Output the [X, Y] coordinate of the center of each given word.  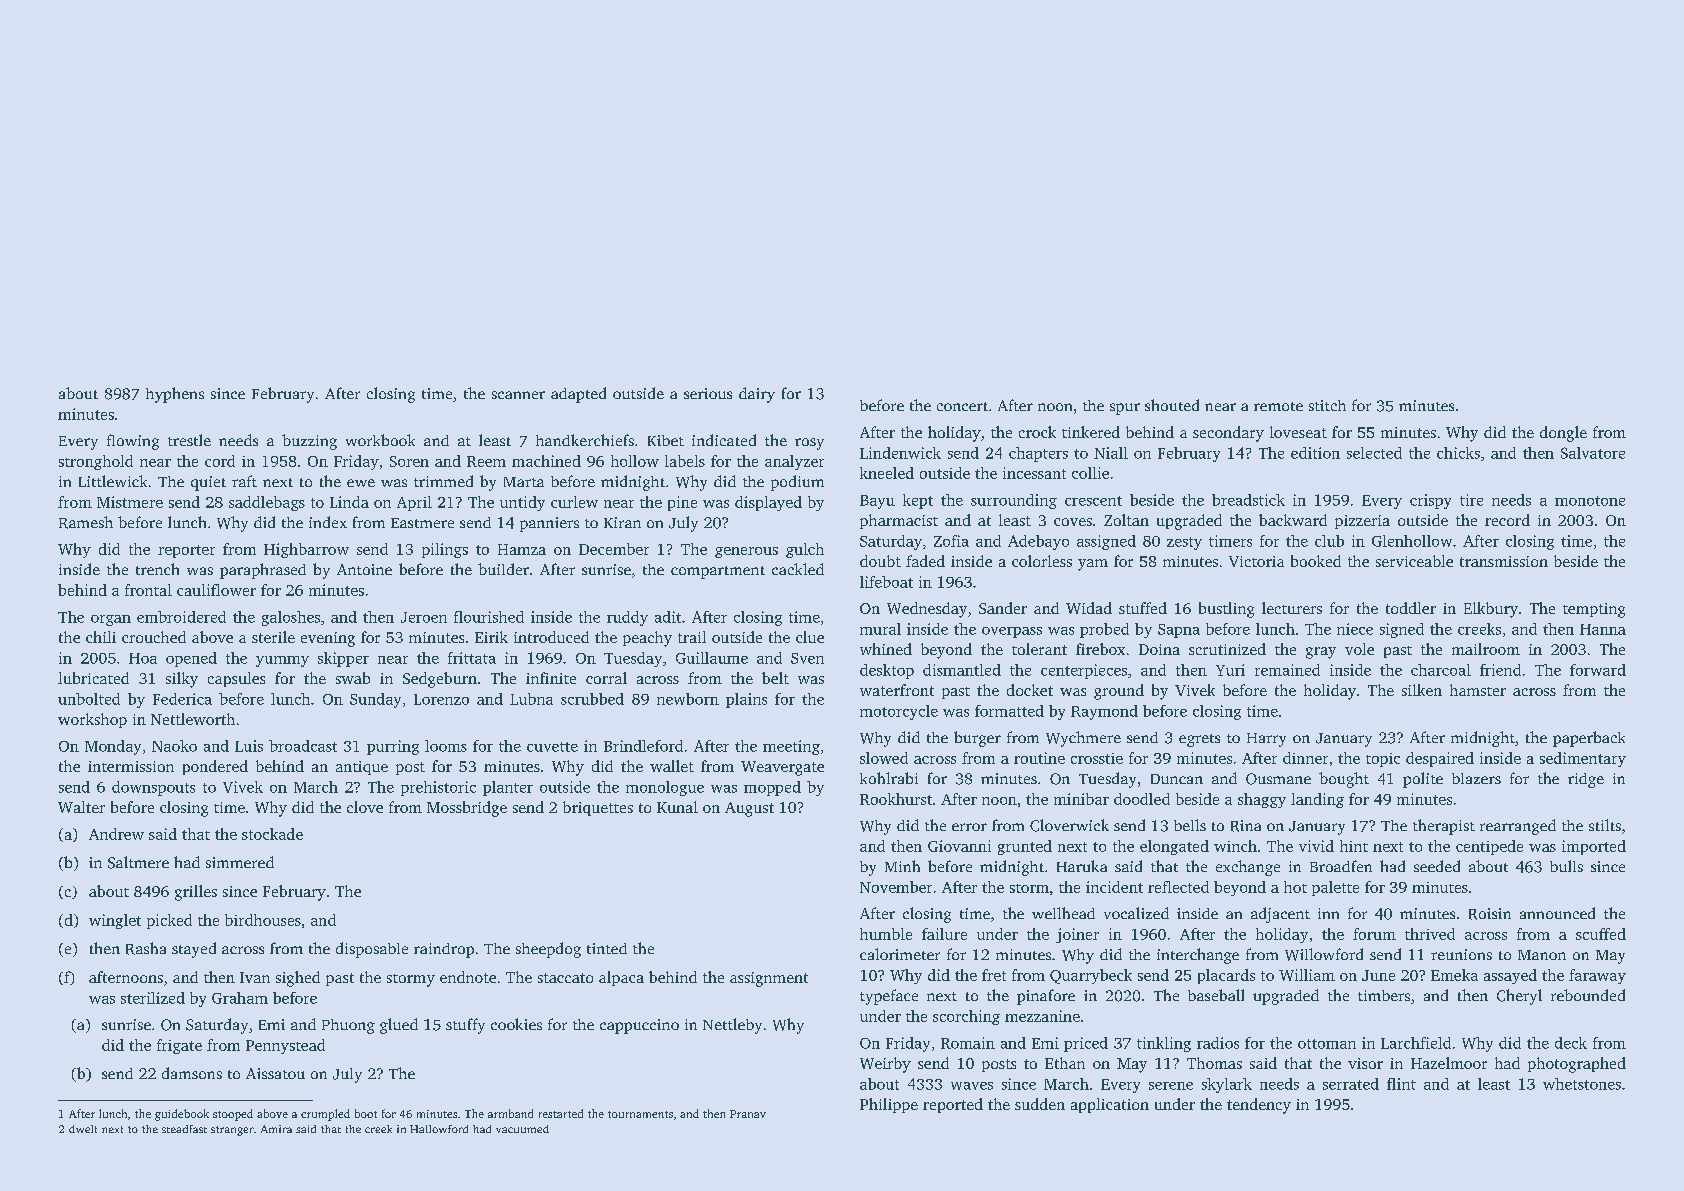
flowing [133, 442]
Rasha [146, 948]
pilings [445, 550]
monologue [665, 788]
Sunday [375, 700]
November [896, 887]
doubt [880, 561]
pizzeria [1362, 522]
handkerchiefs [585, 440]
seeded [1437, 866]
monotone [1590, 501]
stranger [232, 1131]
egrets [1199, 740]
